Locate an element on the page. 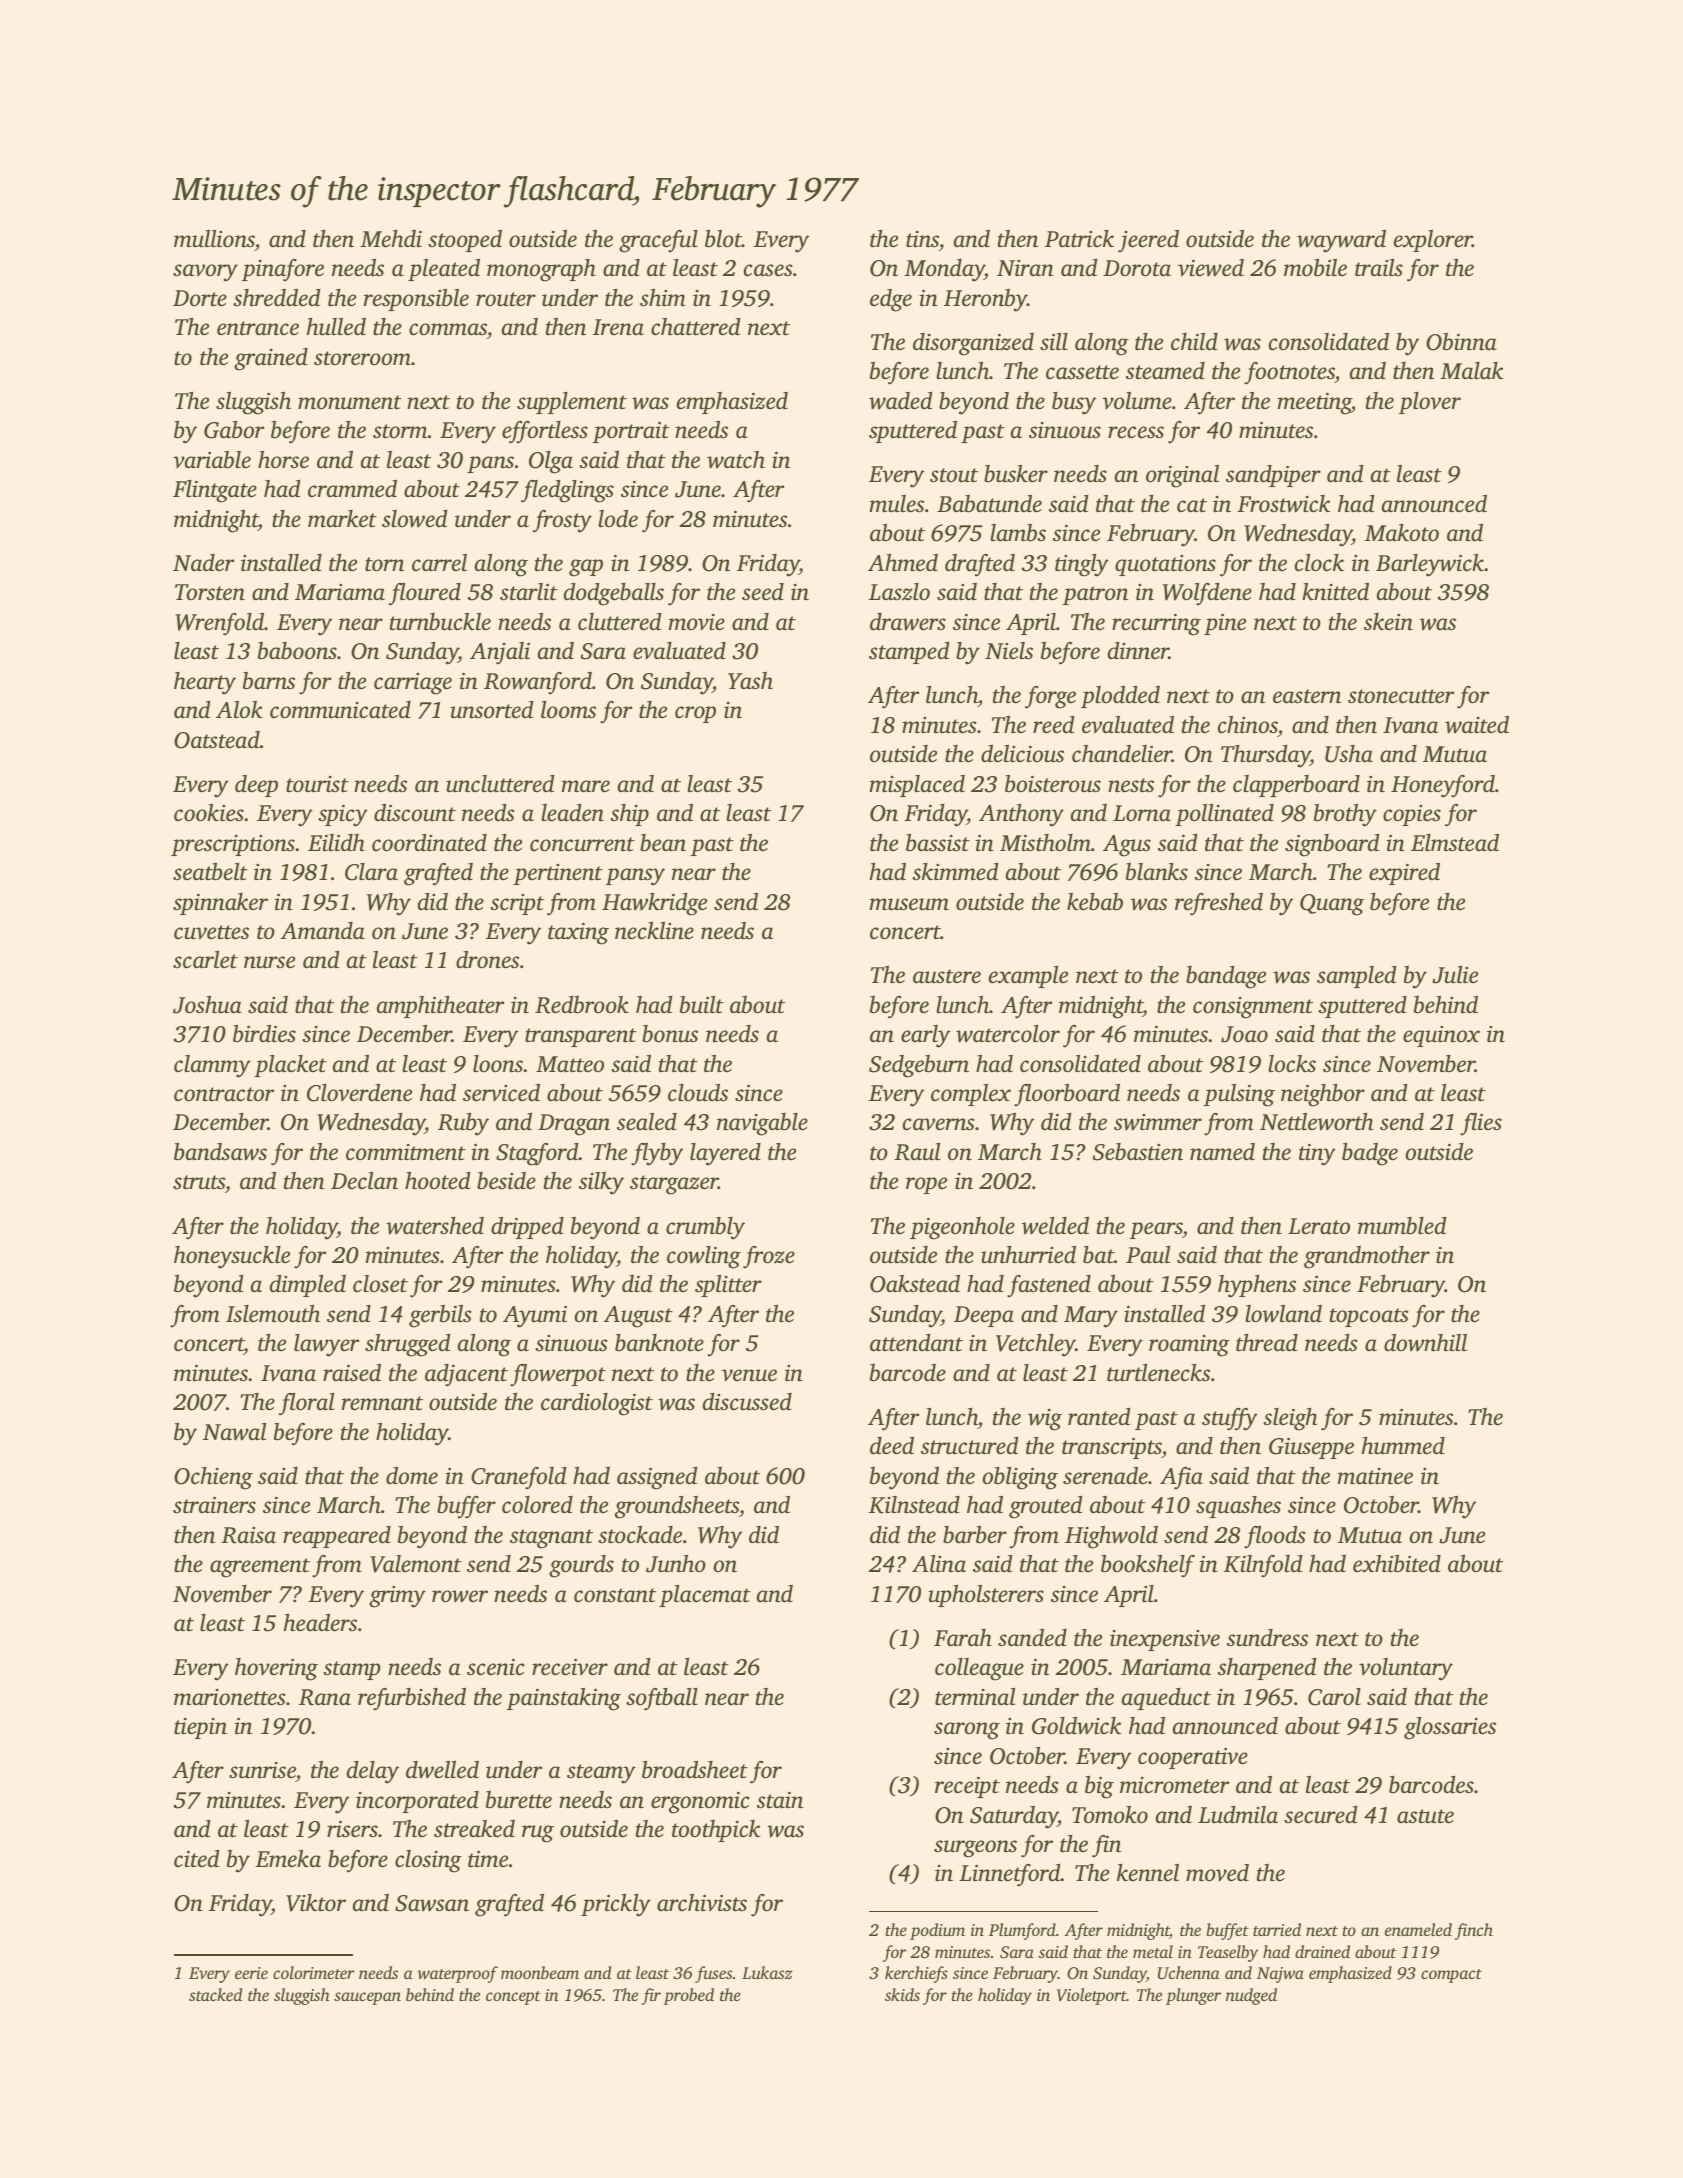 The width and height of the image is (1683, 2178). sealed is located at coordinates (647, 1122).
